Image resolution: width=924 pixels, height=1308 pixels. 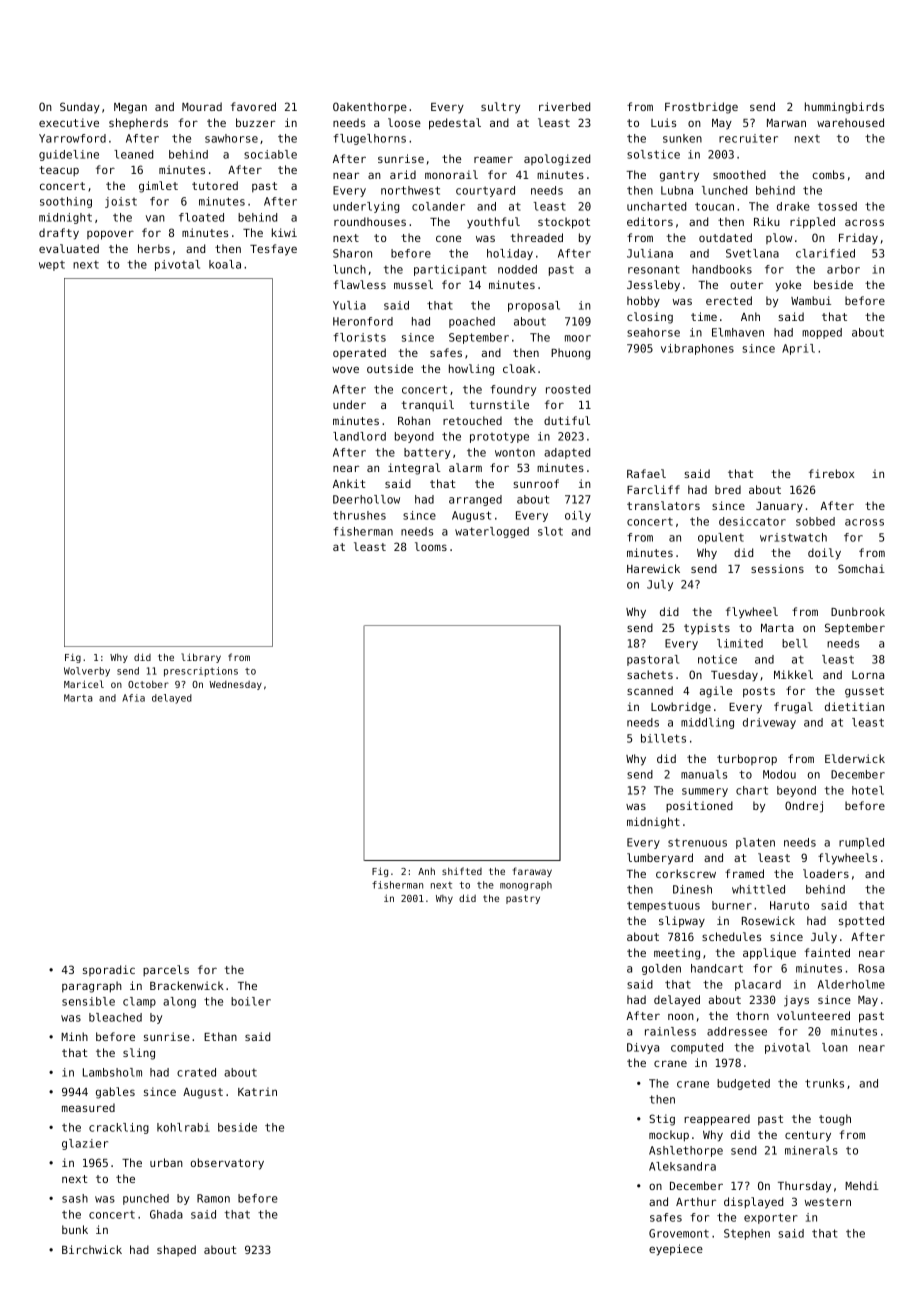 I want to click on Katrin, so click(x=257, y=1091).
